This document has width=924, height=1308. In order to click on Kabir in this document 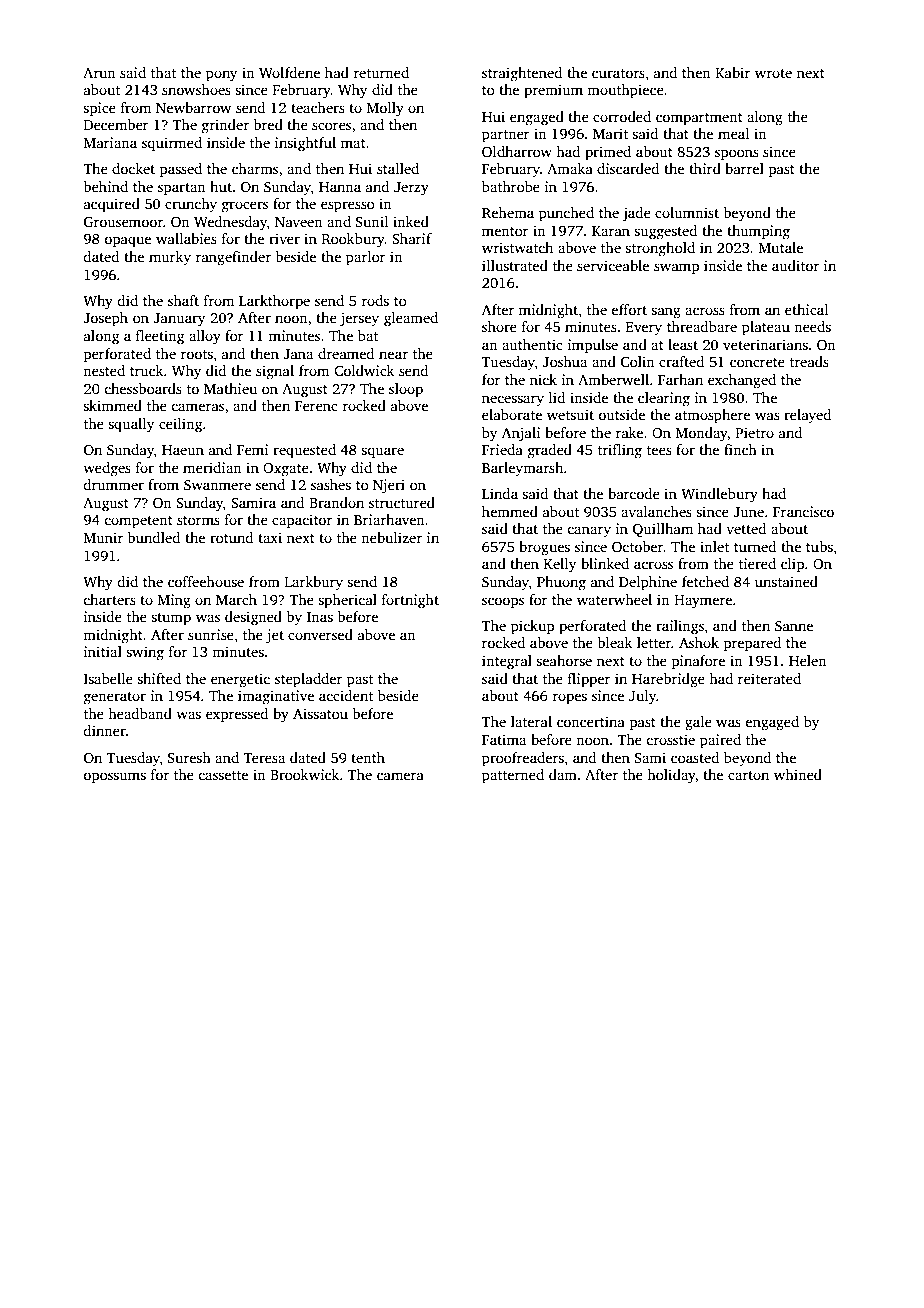, I will do `click(733, 72)`.
